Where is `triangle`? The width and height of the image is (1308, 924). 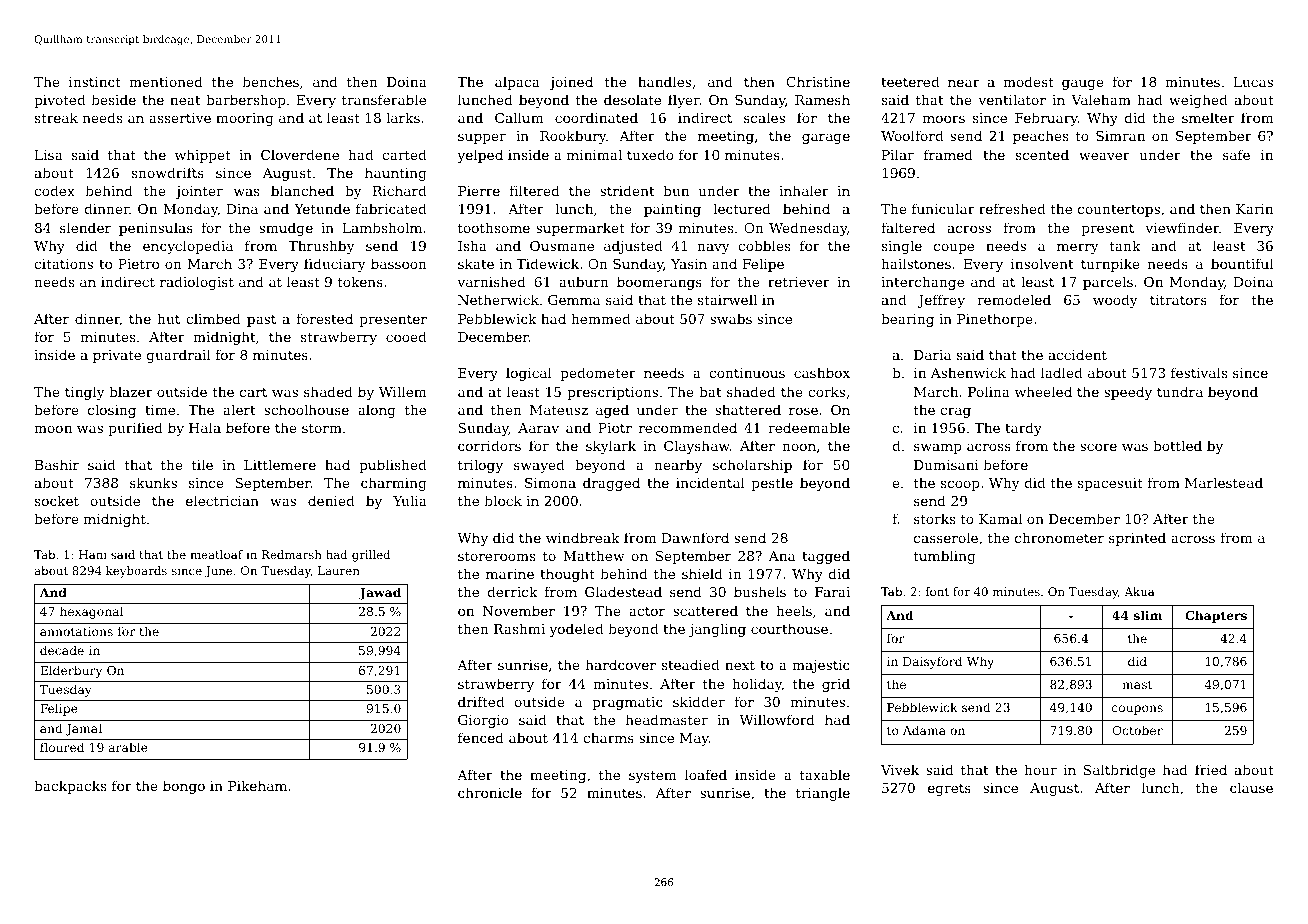
triangle is located at coordinates (823, 794).
